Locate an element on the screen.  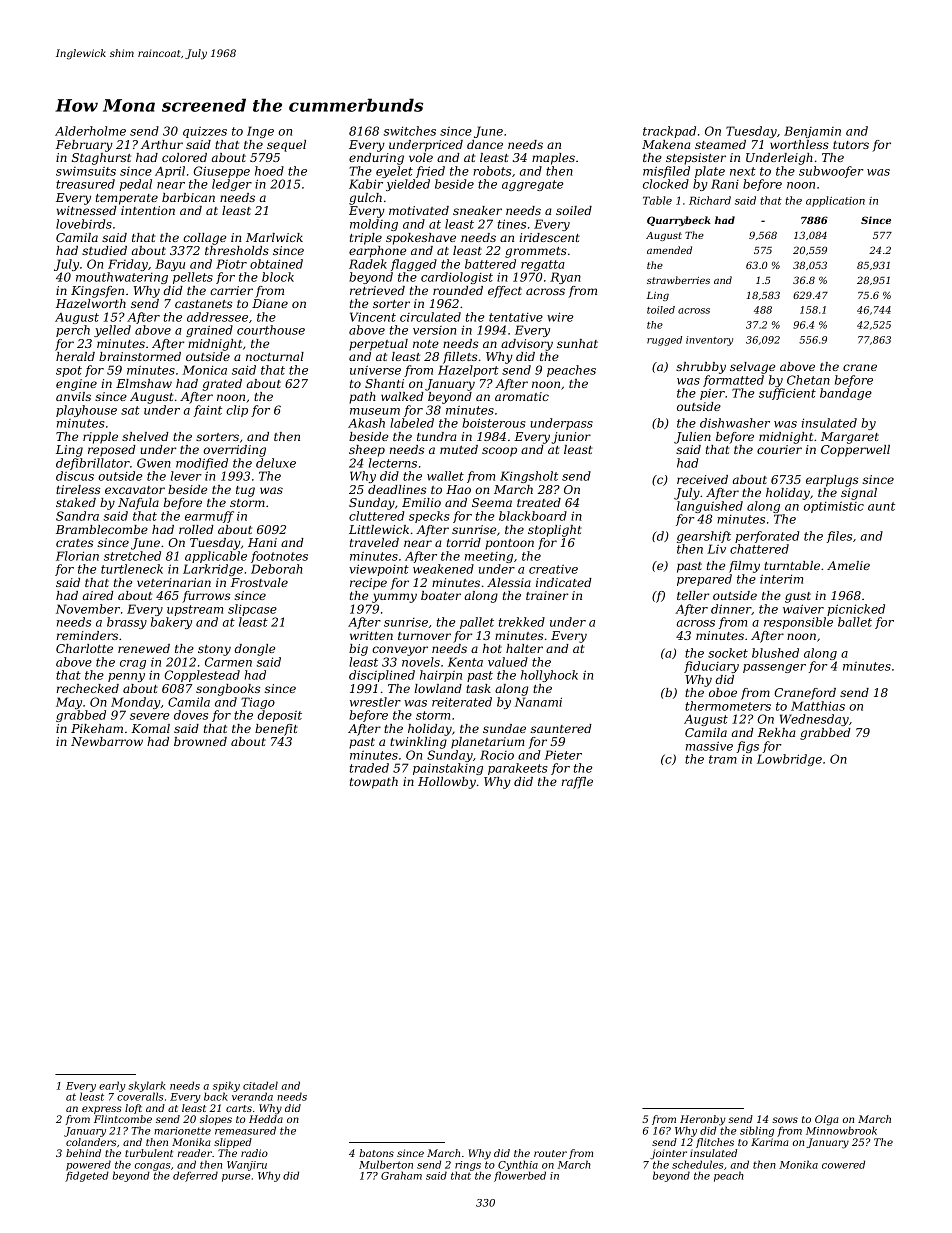
muted is located at coordinates (459, 449).
